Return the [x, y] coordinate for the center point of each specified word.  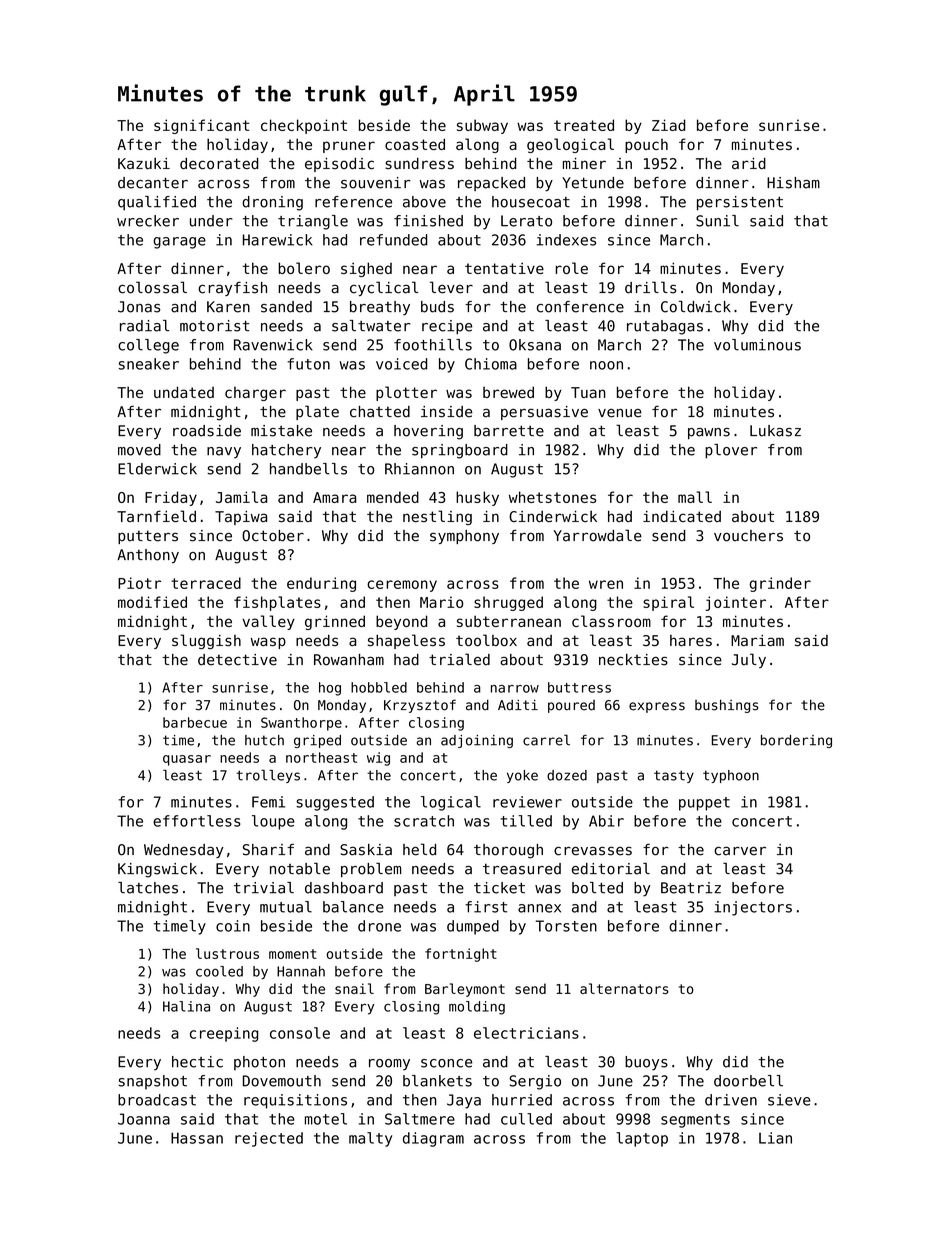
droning [272, 203]
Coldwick [696, 306]
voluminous [757, 345]
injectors [753, 908]
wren [606, 584]
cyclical [384, 288]
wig [378, 759]
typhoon [731, 776]
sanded [286, 307]
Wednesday [183, 851]
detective [237, 660]
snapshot [153, 1082]
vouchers [748, 536]
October [273, 536]
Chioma [491, 364]
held [419, 849]
